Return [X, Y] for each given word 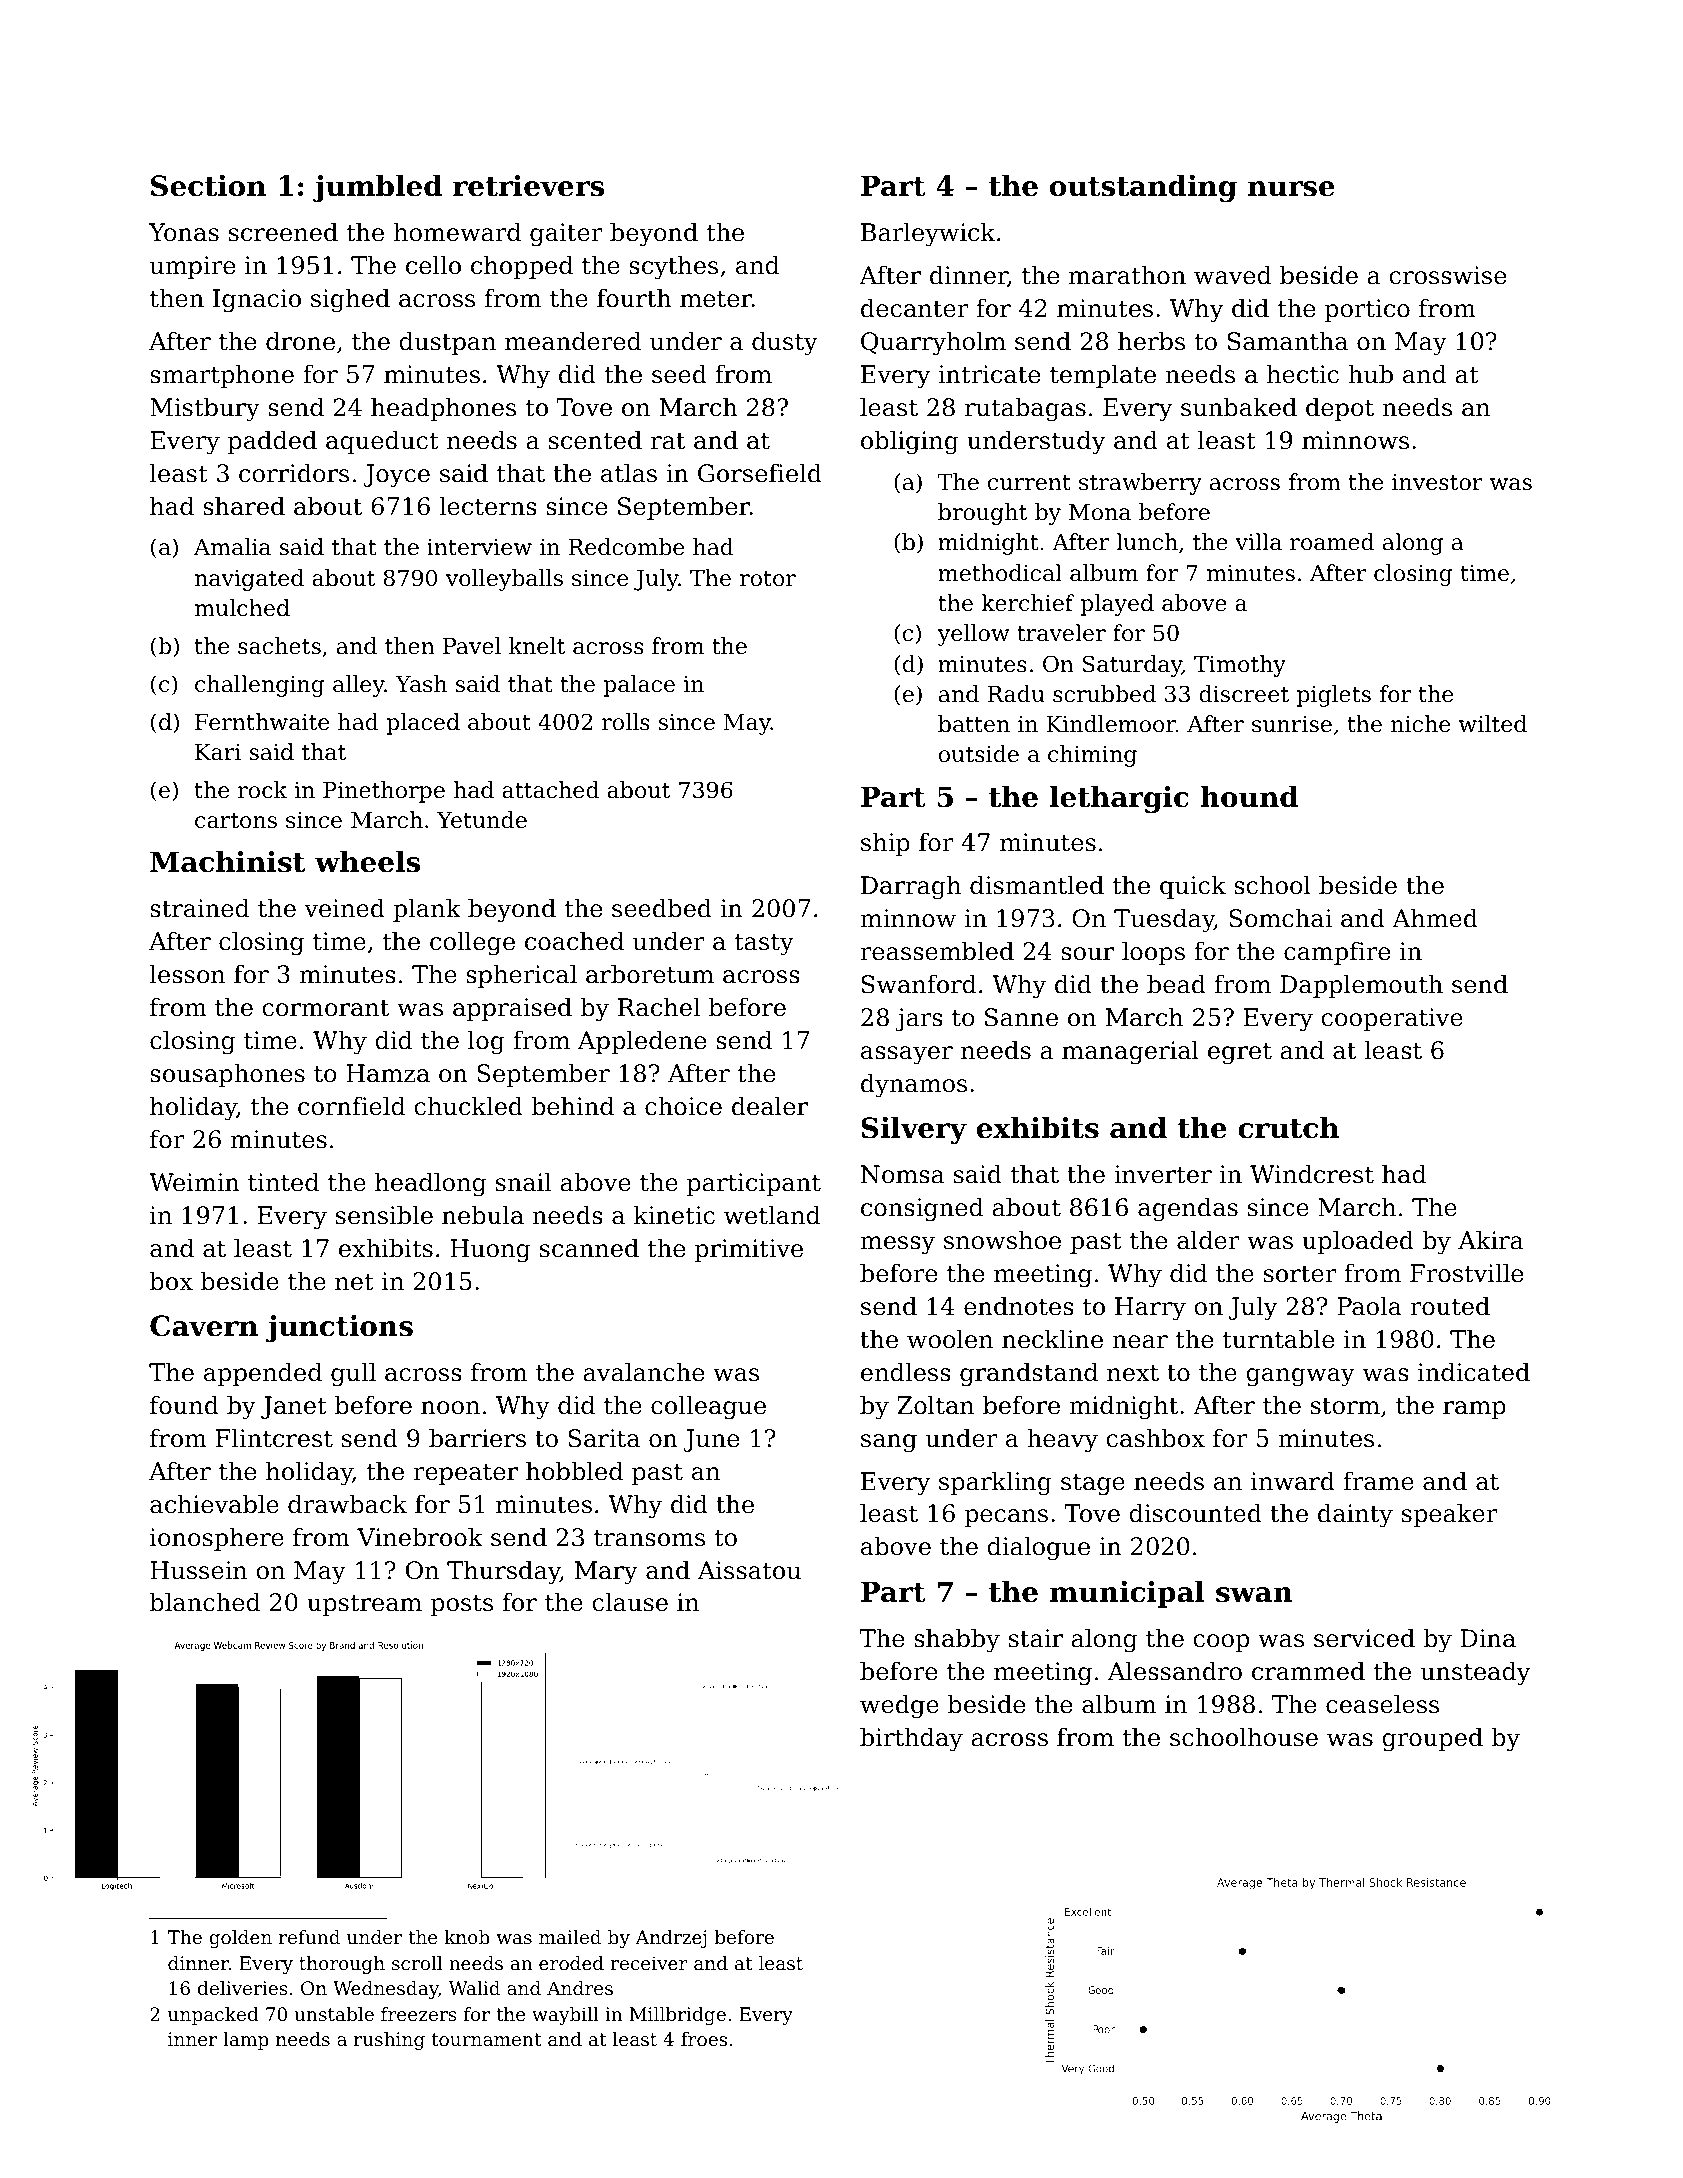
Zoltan [935, 1405]
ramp [1474, 1410]
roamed [1332, 542]
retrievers [528, 186]
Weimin [194, 1182]
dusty [785, 343]
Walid [474, 1988]
